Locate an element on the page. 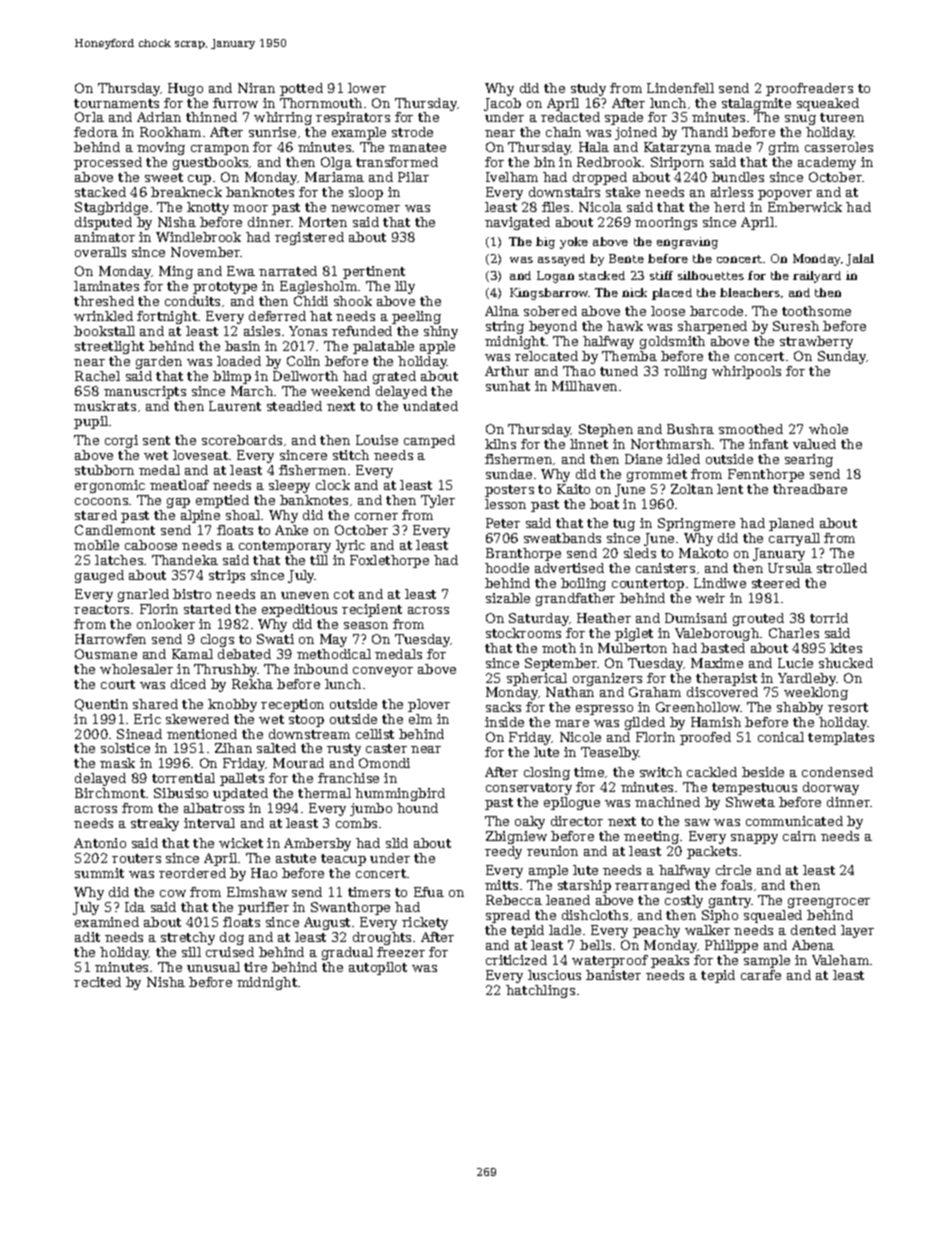 The height and width of the page is (1233, 952). Hugo is located at coordinates (185, 89).
